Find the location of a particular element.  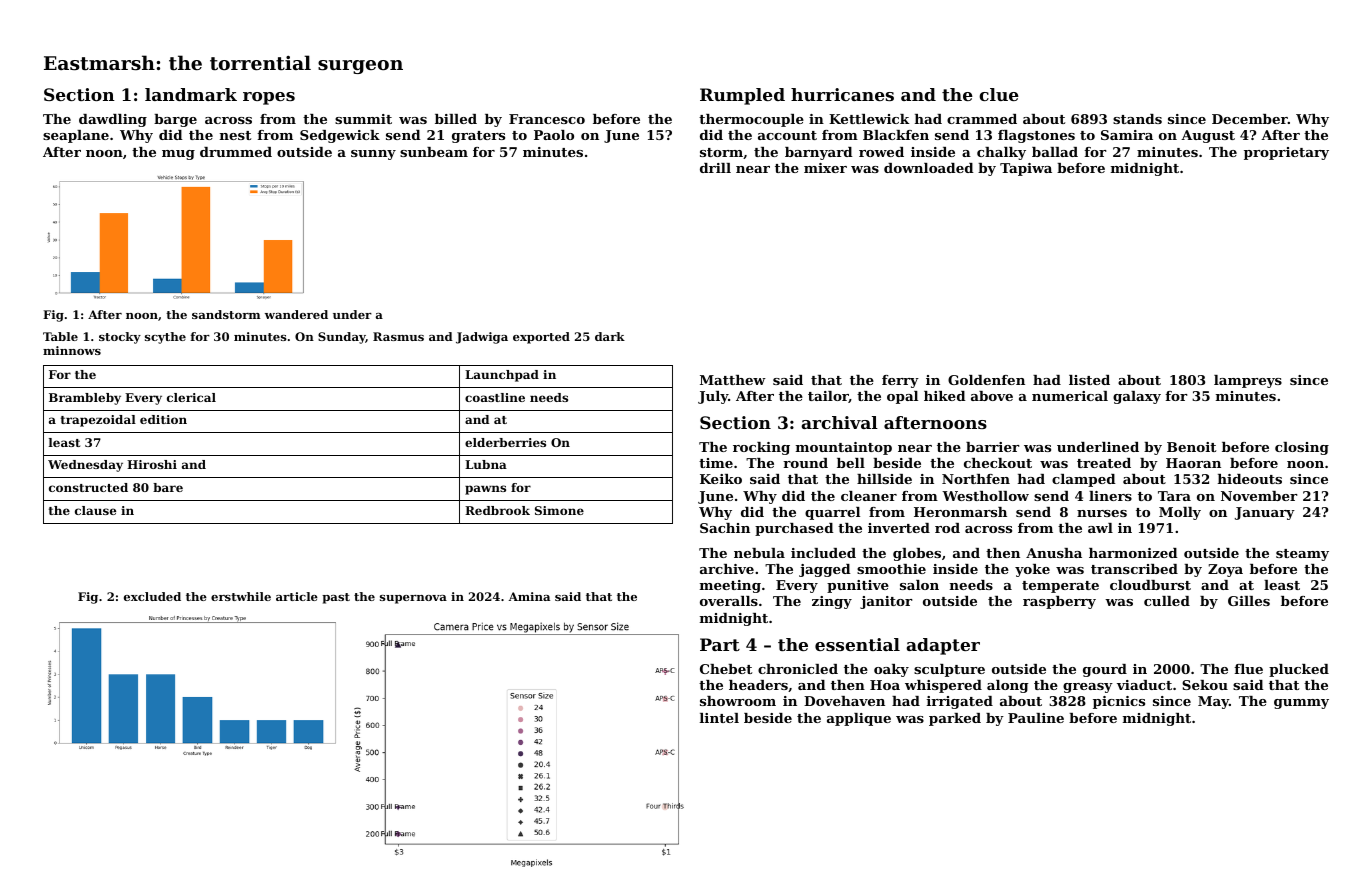

Matthew is located at coordinates (733, 380).
